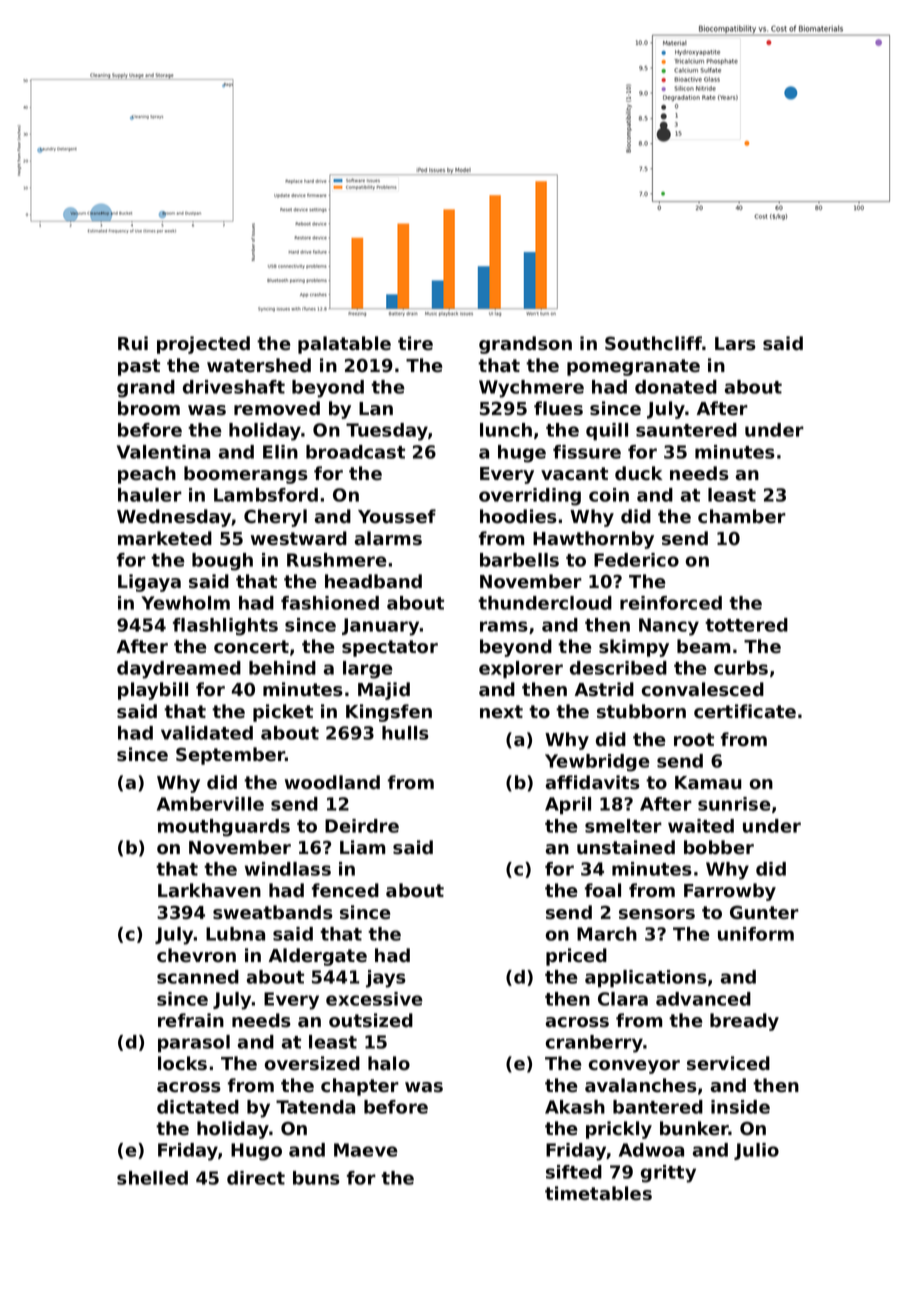 Image resolution: width=924 pixels, height=1308 pixels. Describe the element at coordinates (719, 847) in the screenshot. I see `bobber` at that location.
